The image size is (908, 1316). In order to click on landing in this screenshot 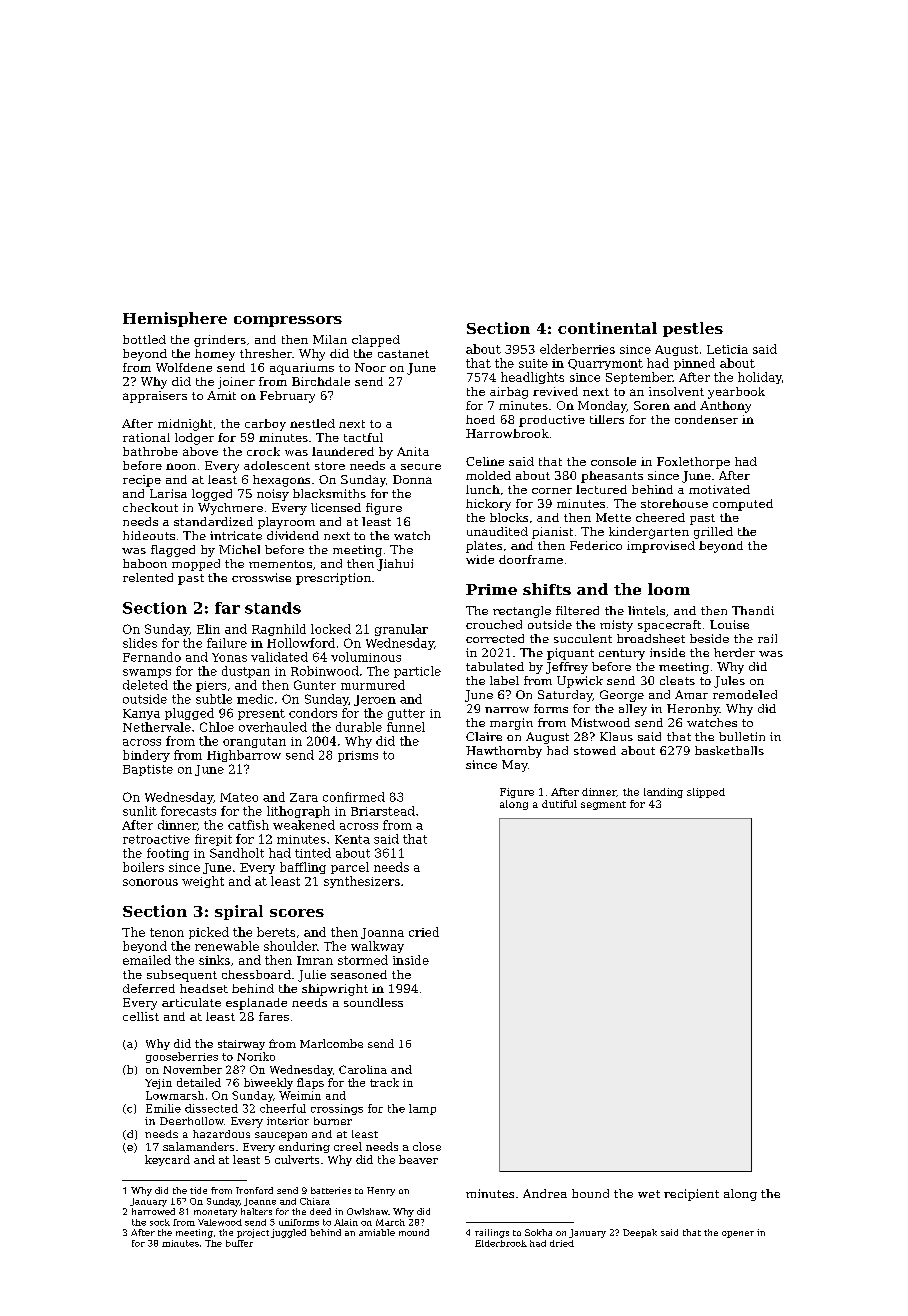, I will do `click(663, 793)`.
